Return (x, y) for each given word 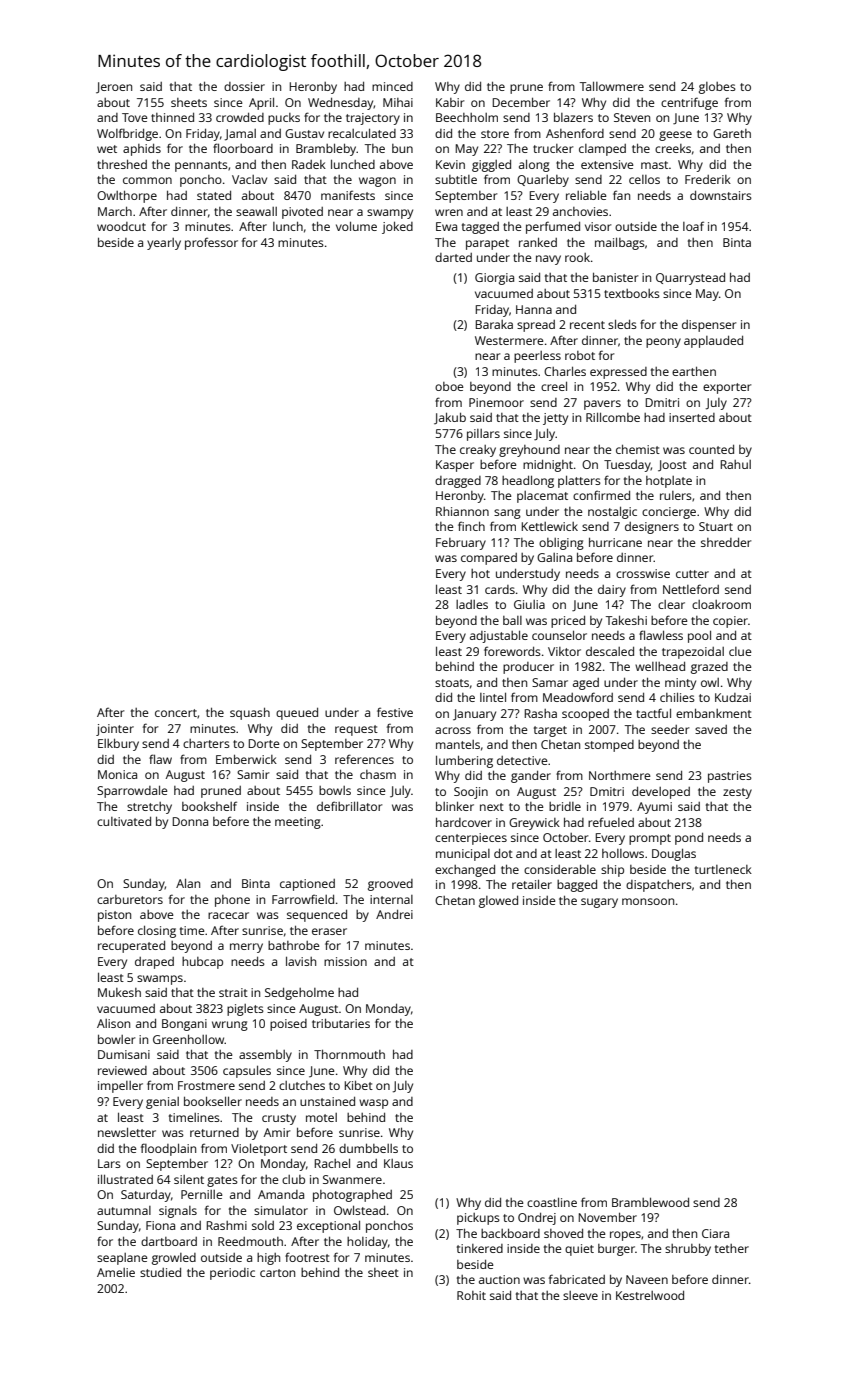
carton (277, 1273)
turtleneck (723, 869)
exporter (727, 388)
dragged (458, 482)
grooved (390, 885)
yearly (164, 244)
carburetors (130, 899)
